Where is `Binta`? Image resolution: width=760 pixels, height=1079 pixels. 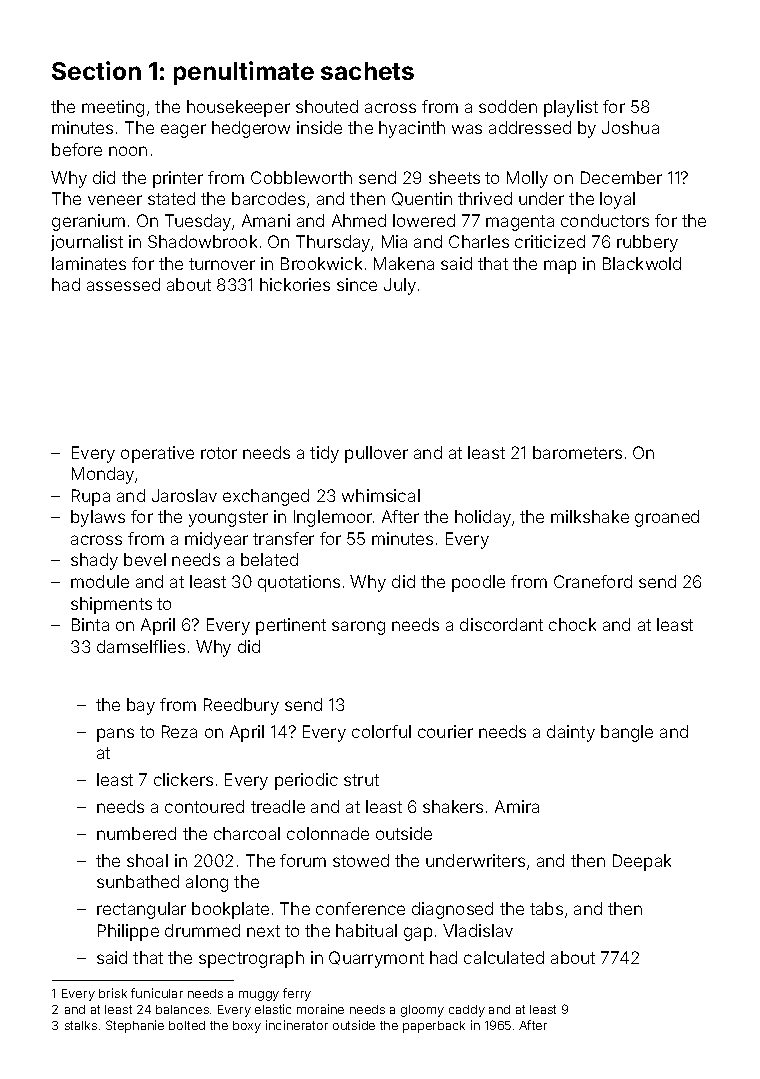
Binta is located at coordinates (90, 624).
